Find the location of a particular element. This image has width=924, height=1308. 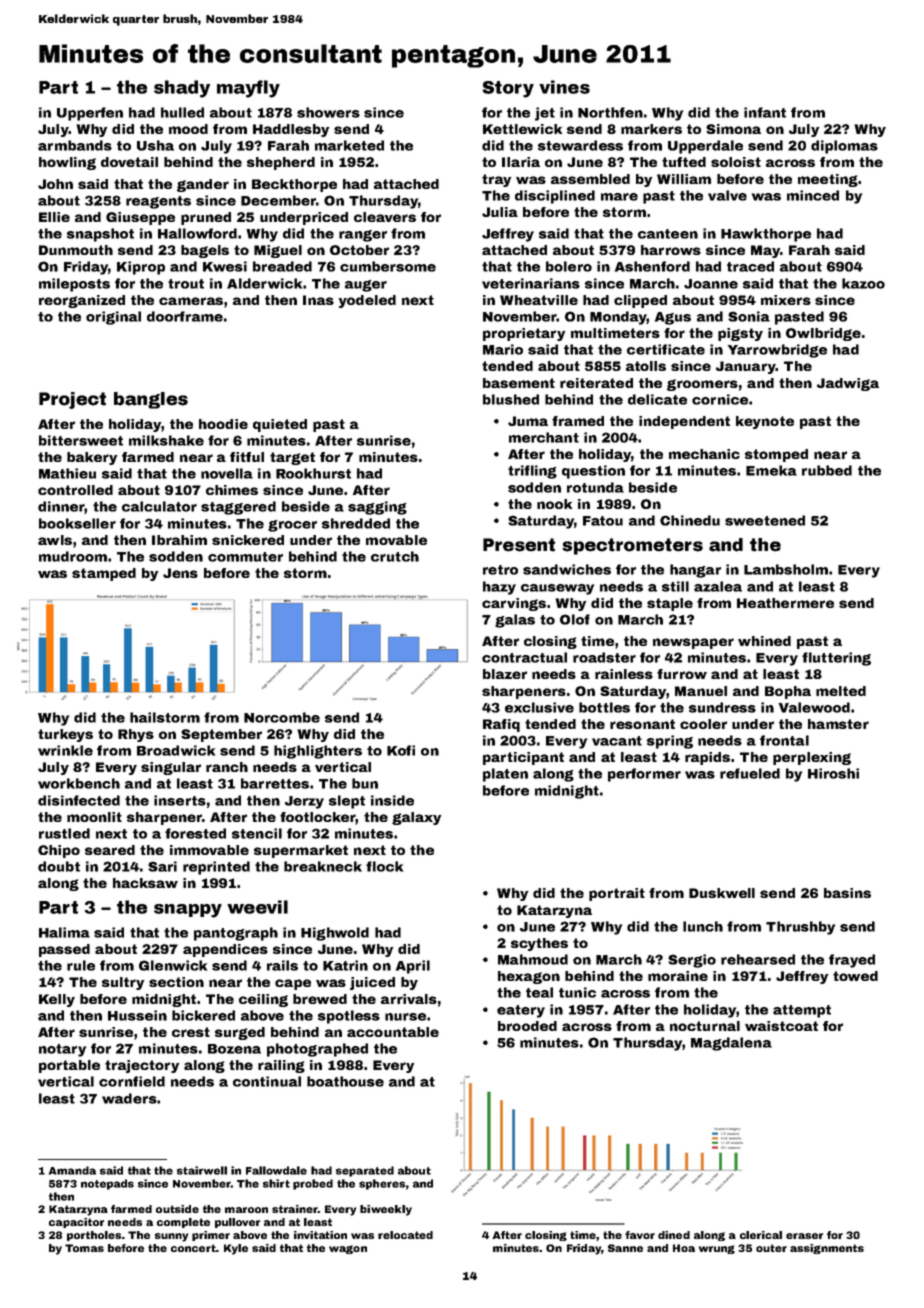

Simona is located at coordinates (733, 129).
